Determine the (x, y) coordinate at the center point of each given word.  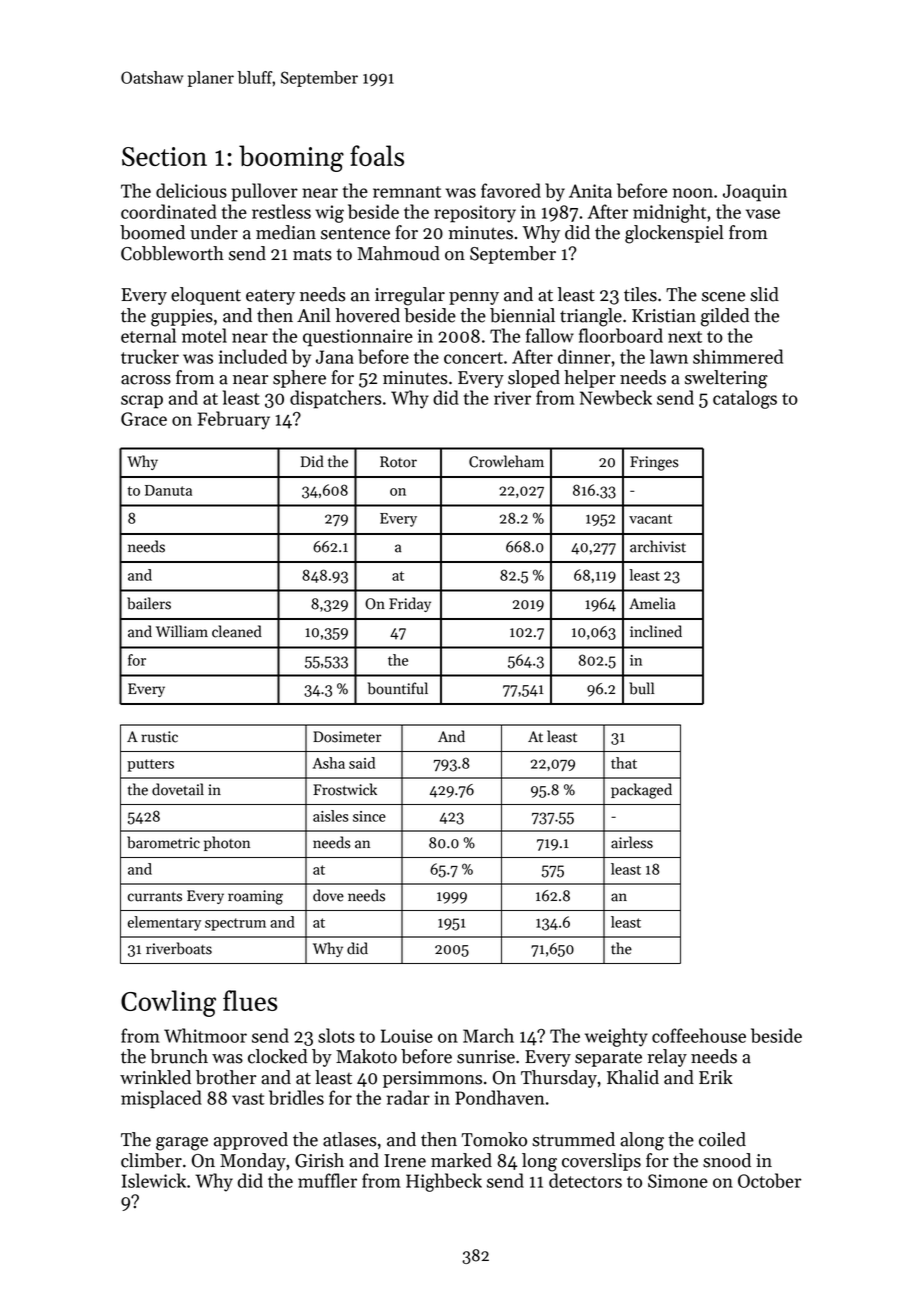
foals (377, 155)
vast (248, 1099)
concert (473, 358)
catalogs (745, 399)
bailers (149, 603)
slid (764, 294)
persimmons (432, 1079)
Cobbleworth (172, 253)
